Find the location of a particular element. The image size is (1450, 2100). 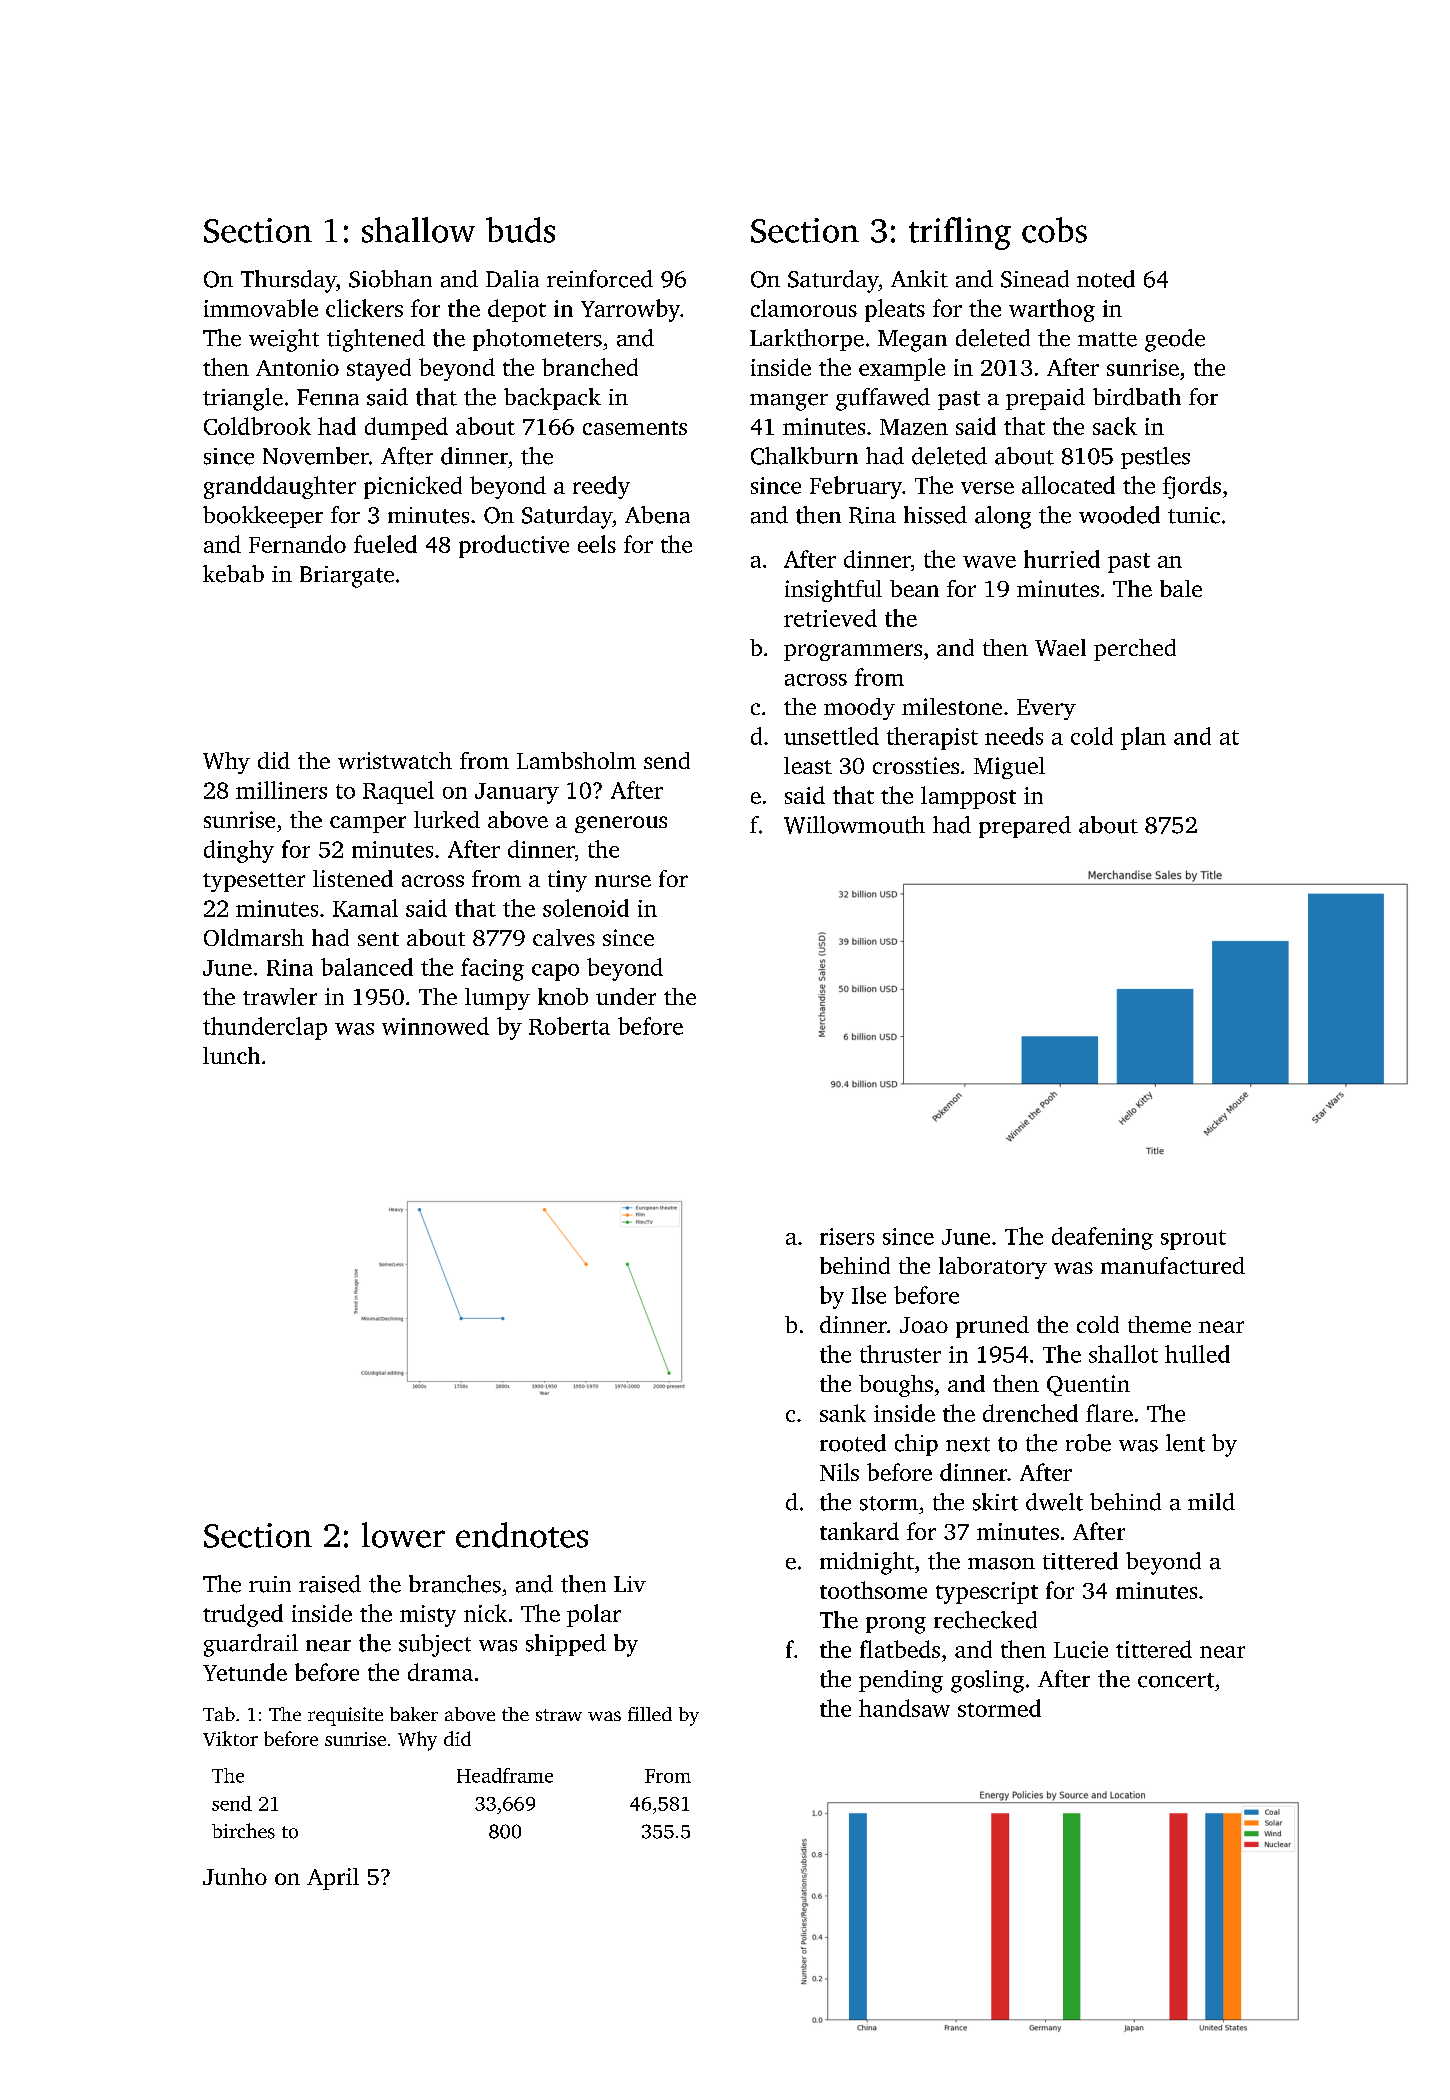

geode is located at coordinates (1175, 340).
